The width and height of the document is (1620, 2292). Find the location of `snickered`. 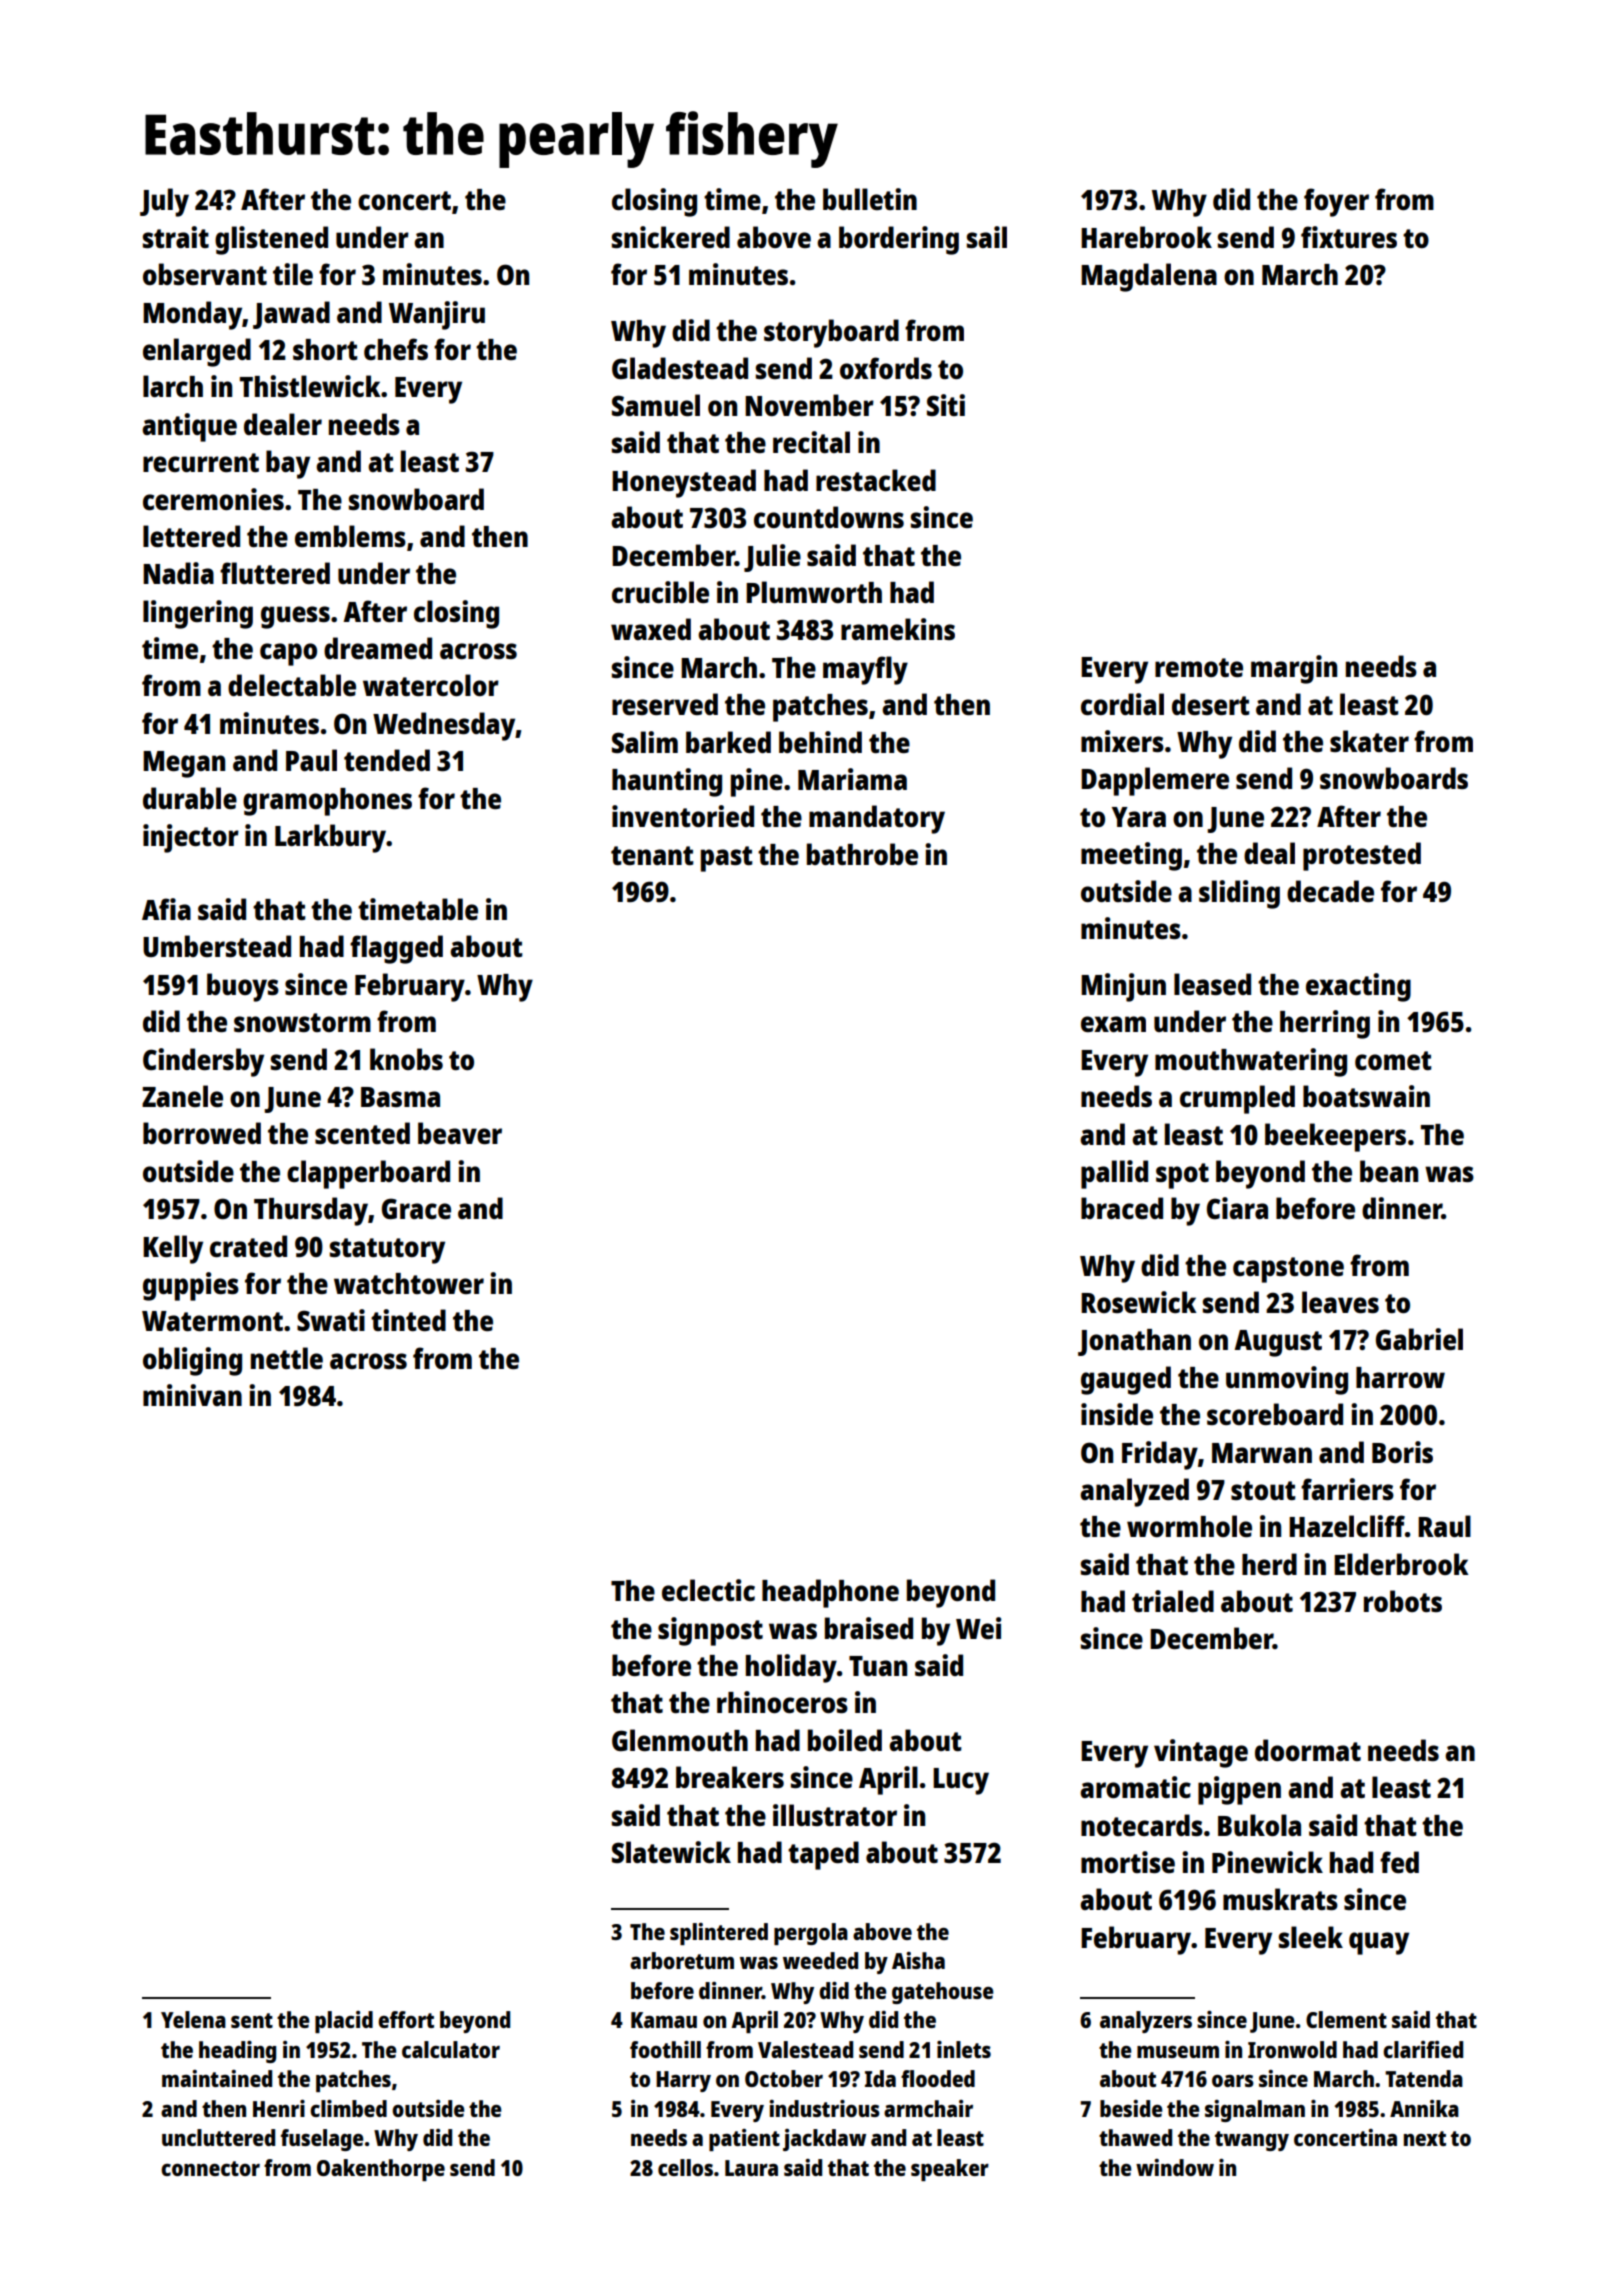

snickered is located at coordinates (671, 237).
